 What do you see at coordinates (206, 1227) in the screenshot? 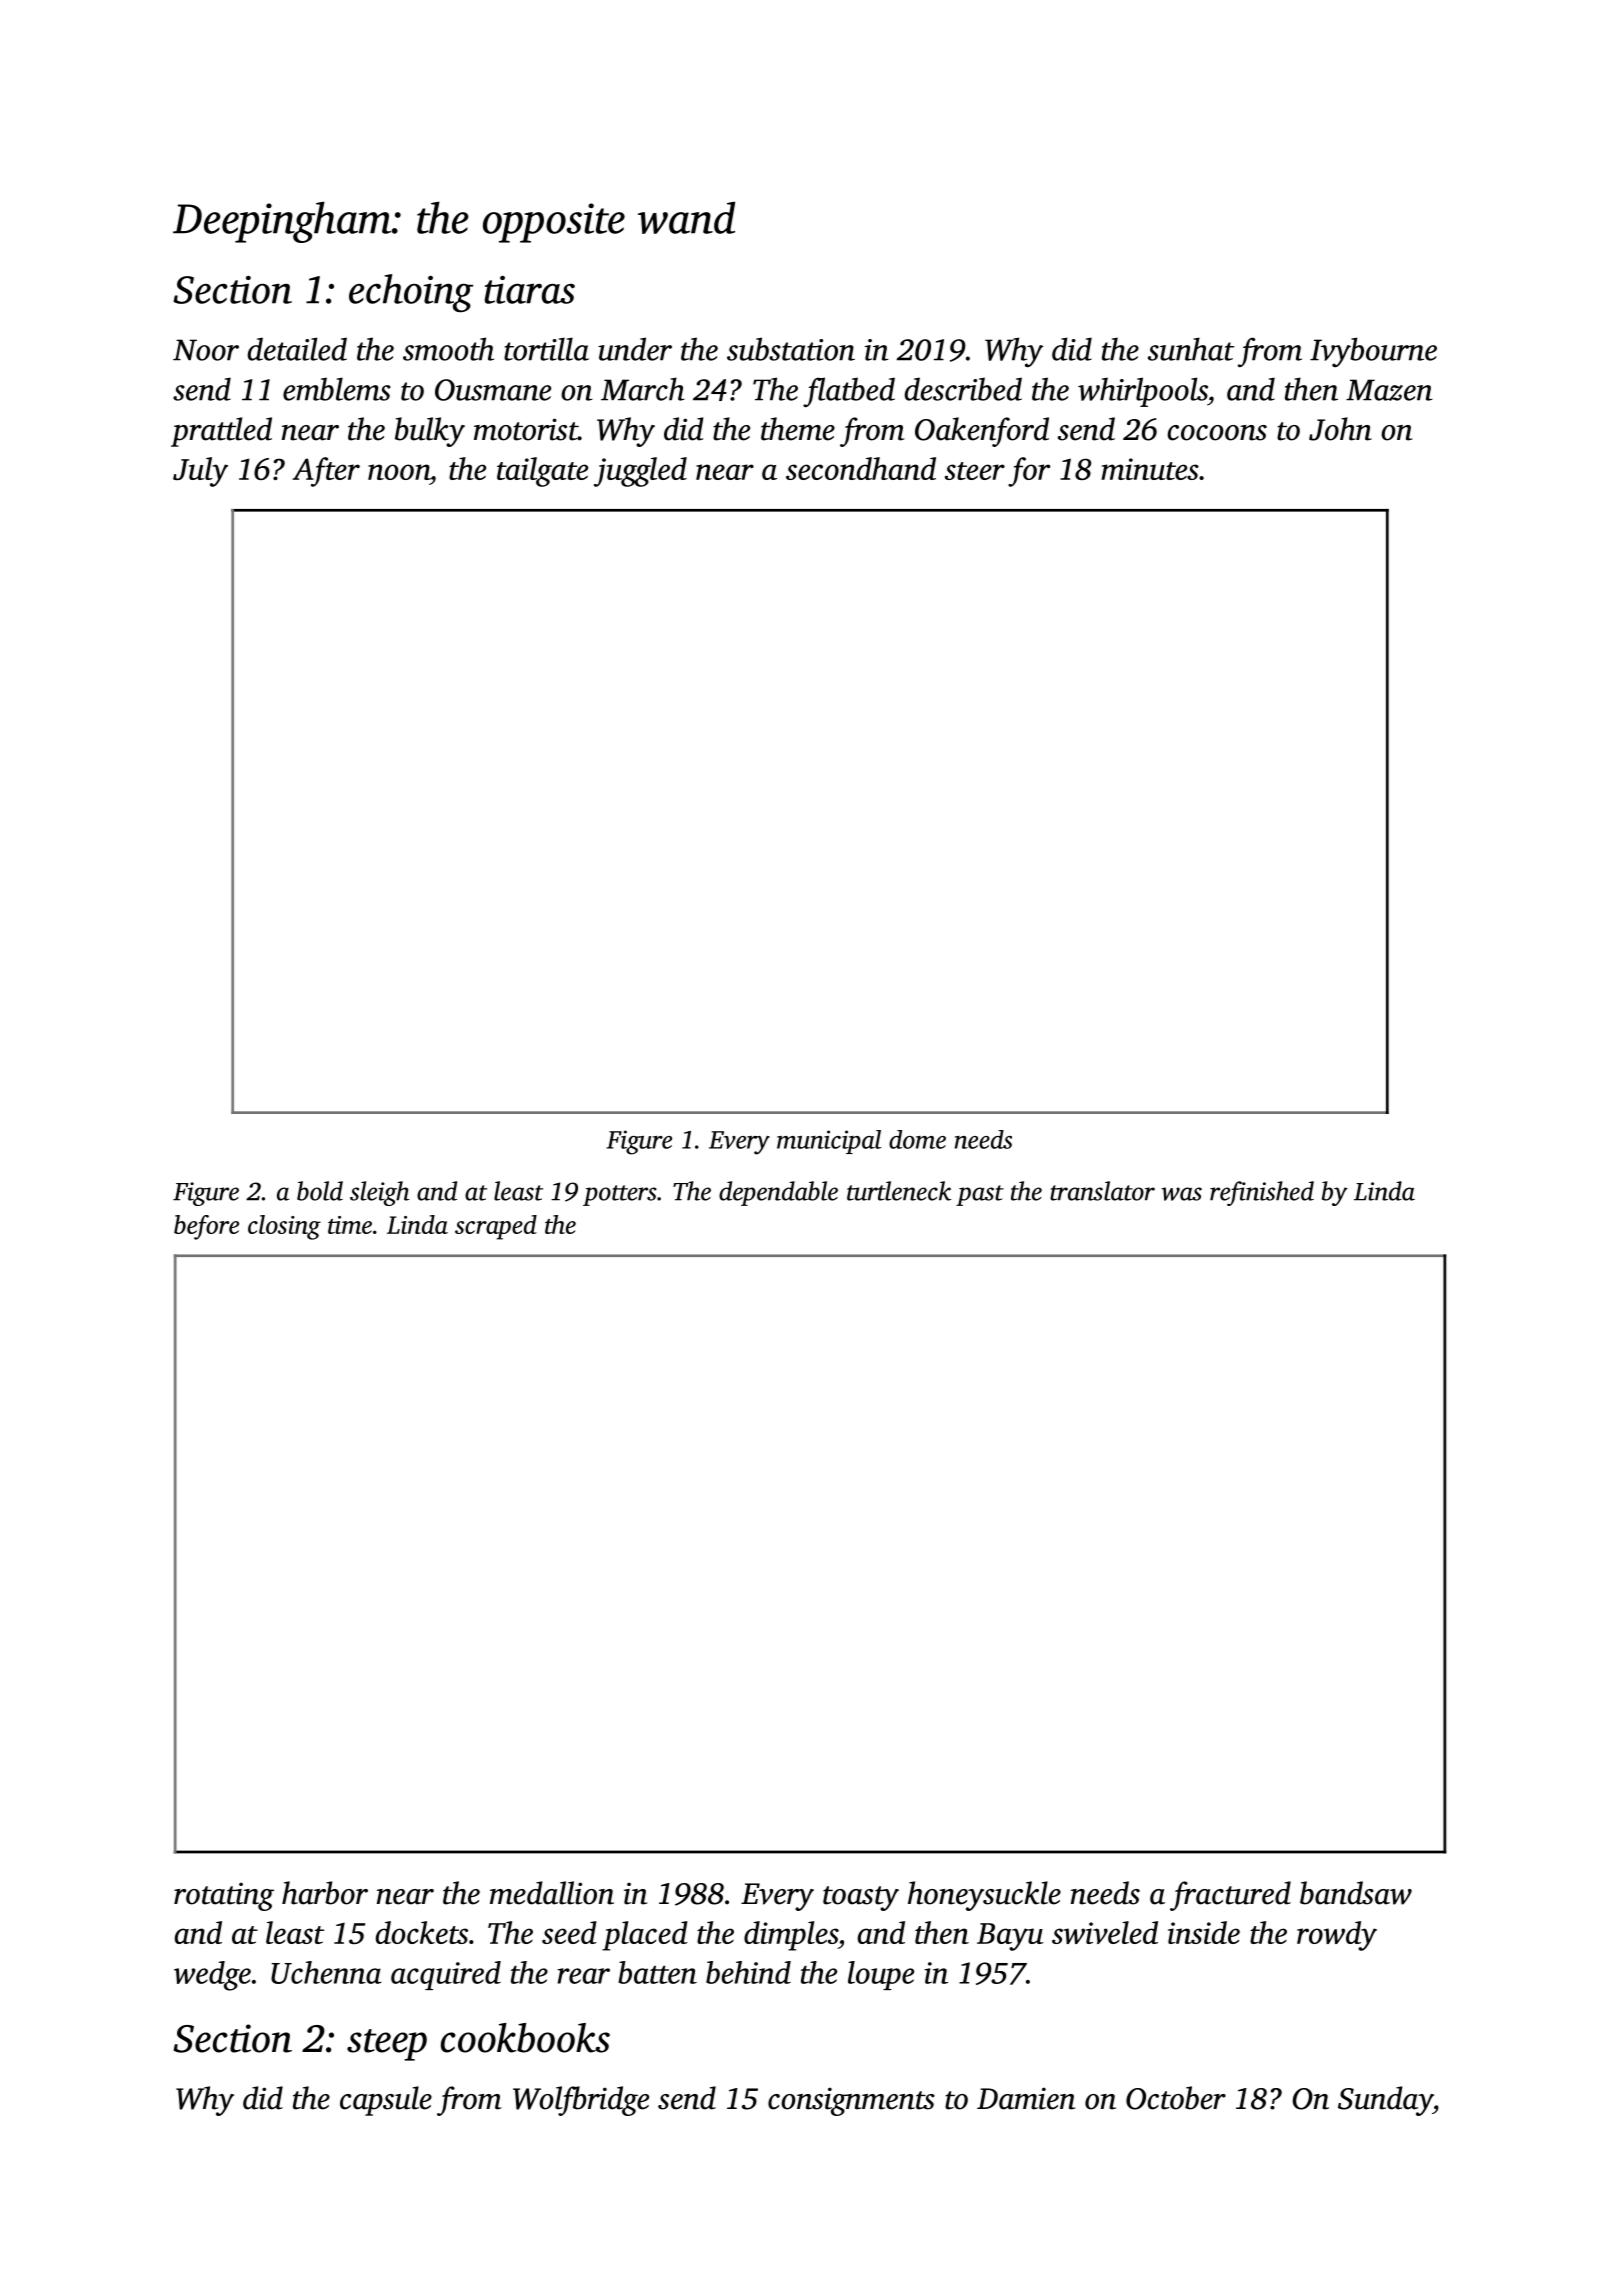
I see `before` at bounding box center [206, 1227].
